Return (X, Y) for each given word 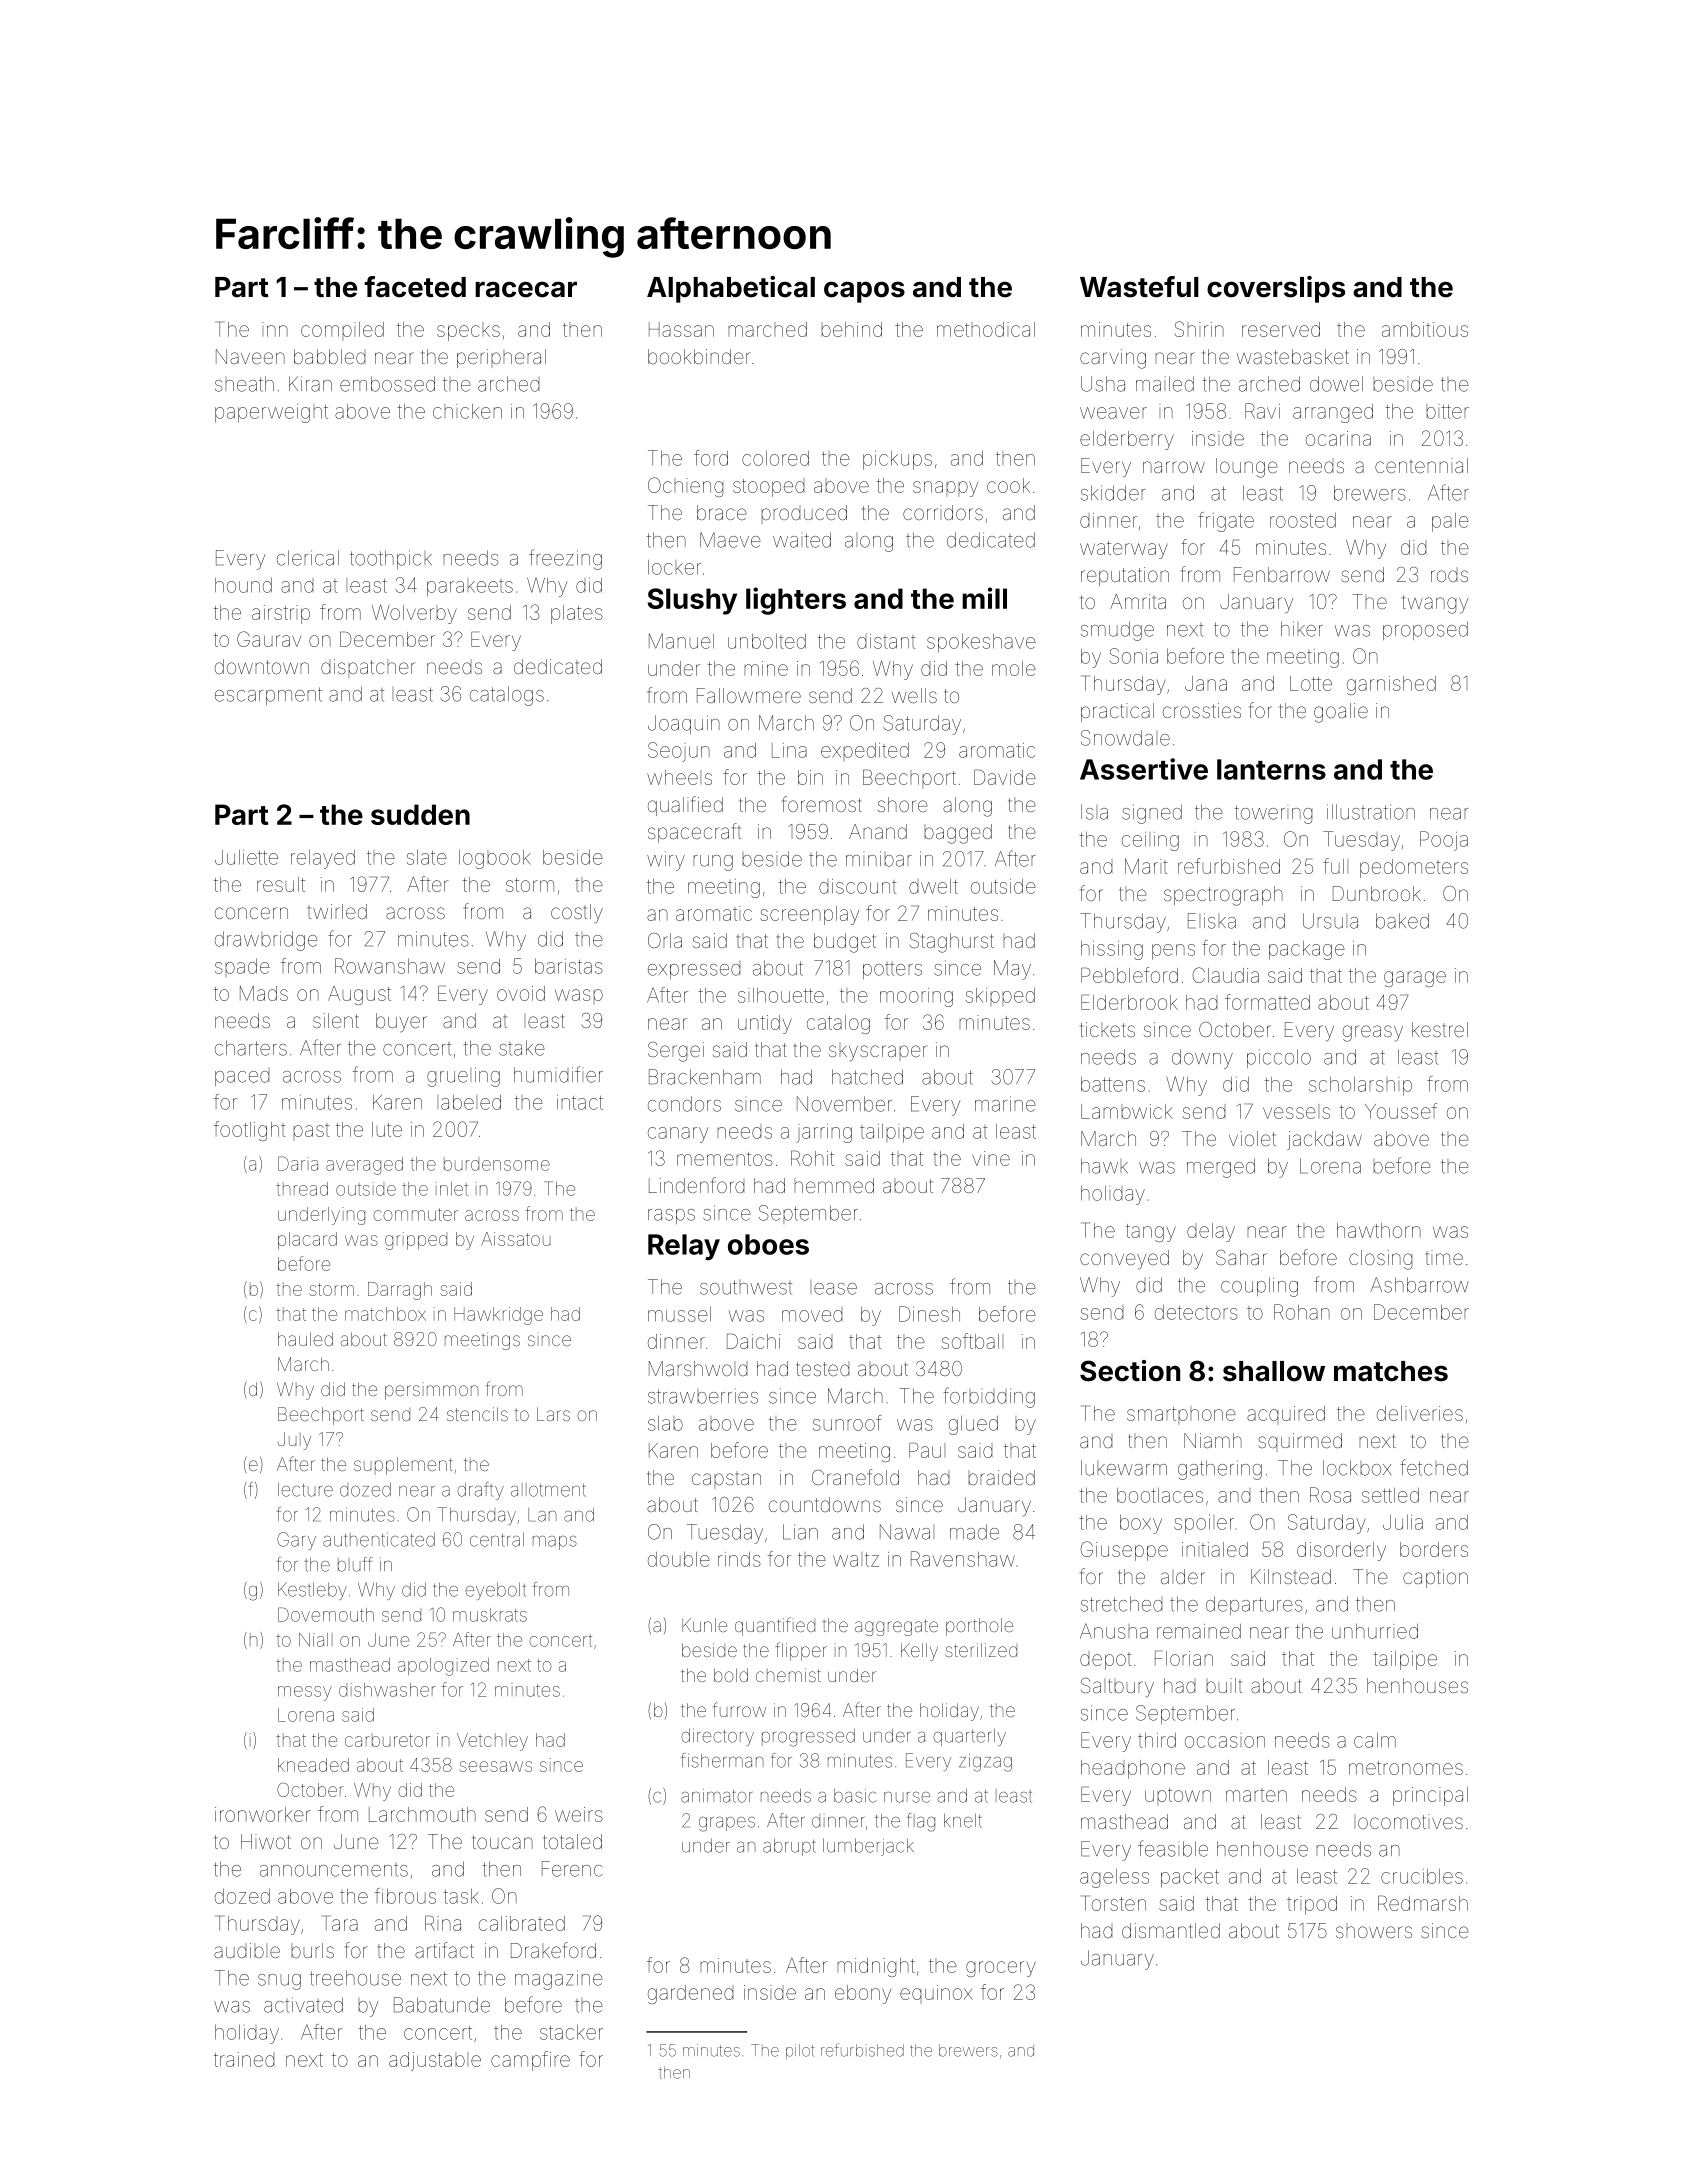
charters (251, 1048)
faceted (415, 287)
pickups (897, 460)
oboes (768, 1244)
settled (1390, 1495)
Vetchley (492, 1742)
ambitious (1425, 329)
